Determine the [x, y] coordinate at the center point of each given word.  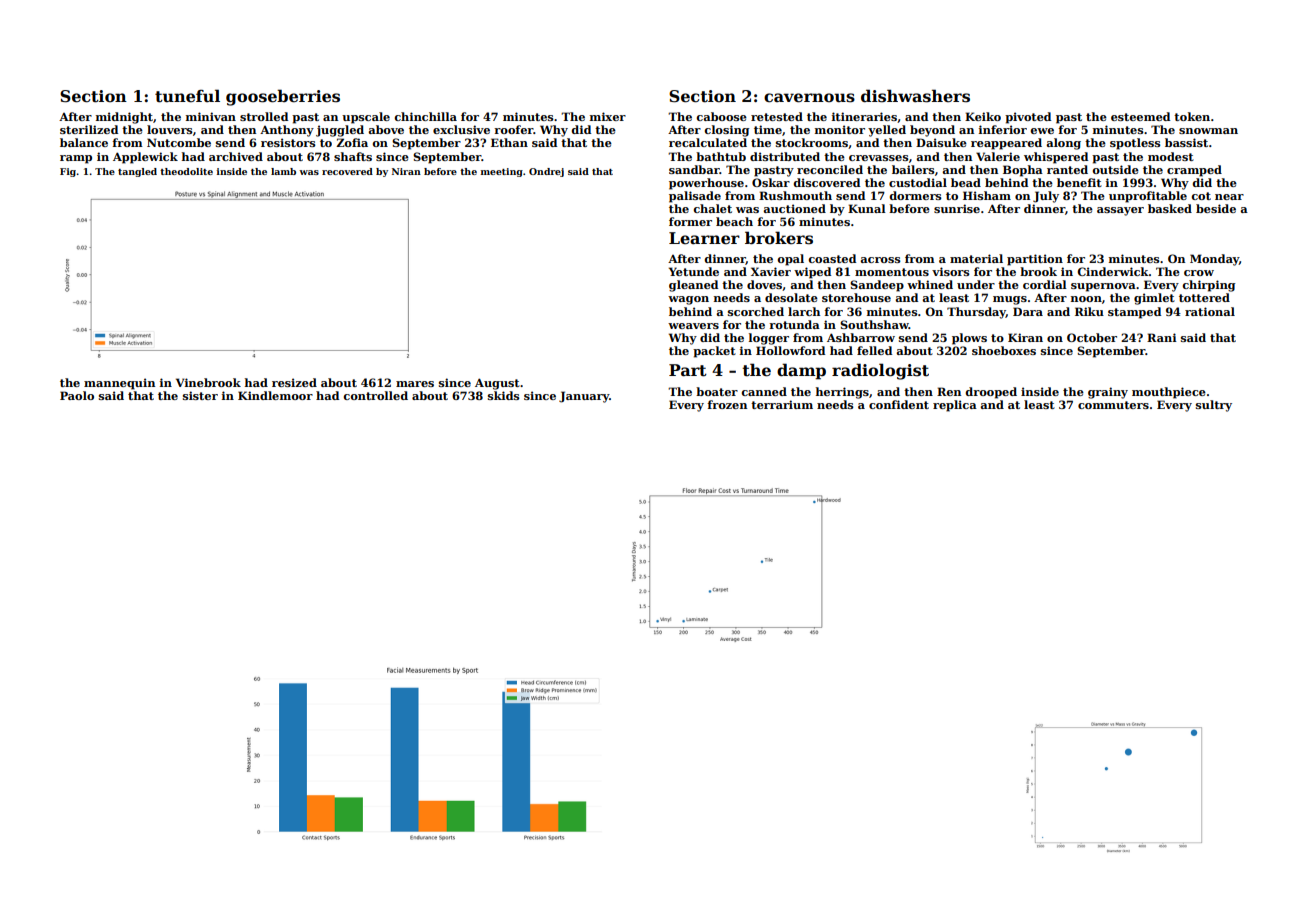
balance [84, 142]
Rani [1162, 337]
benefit [1079, 182]
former [690, 221]
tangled [137, 172]
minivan [211, 116]
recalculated [708, 142]
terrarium [782, 404]
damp [801, 371]
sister [200, 395]
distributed [785, 156]
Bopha [1023, 171]
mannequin [119, 384]
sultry [1214, 406]
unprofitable [1148, 197]
